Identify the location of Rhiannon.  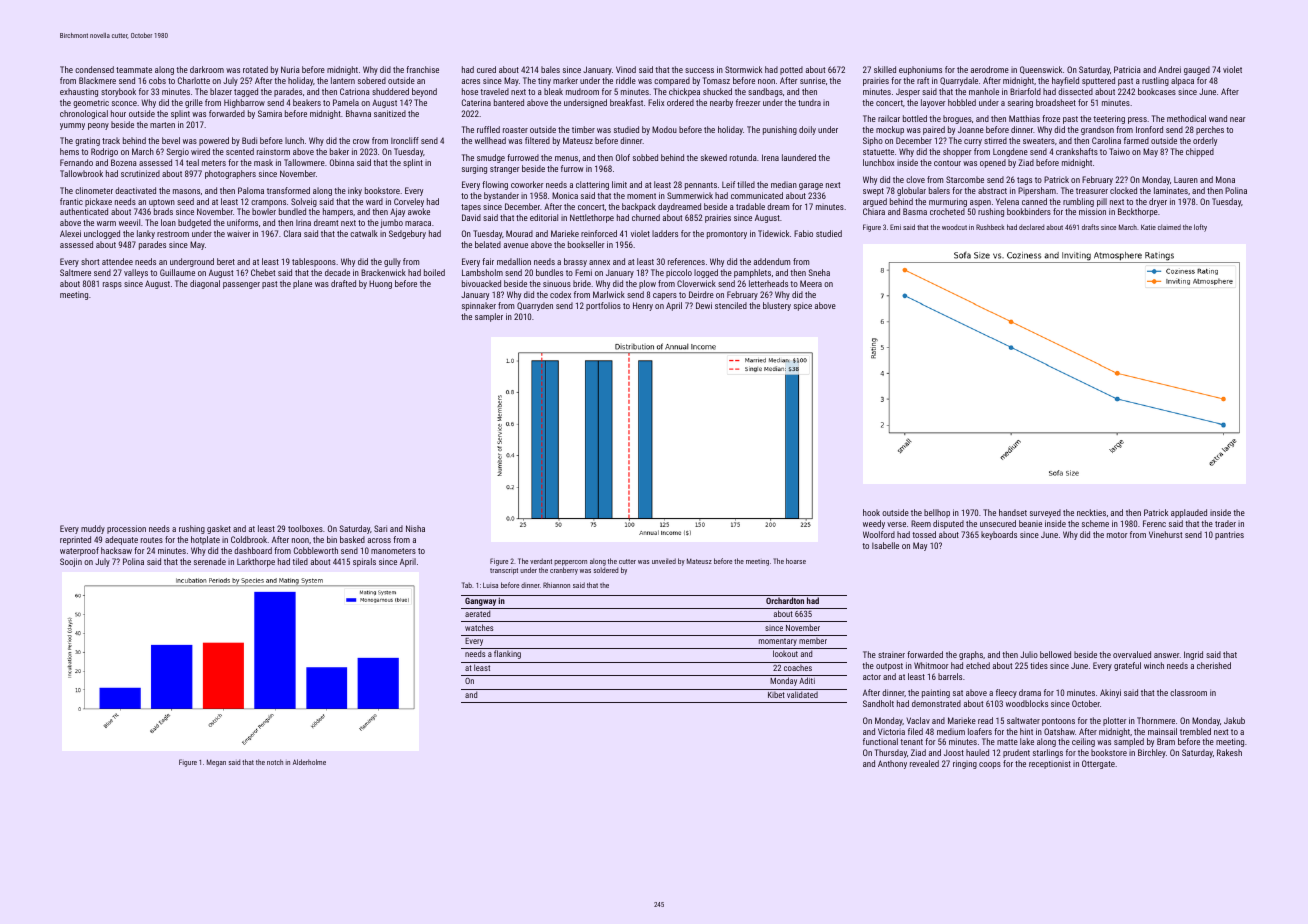
(556, 585).
